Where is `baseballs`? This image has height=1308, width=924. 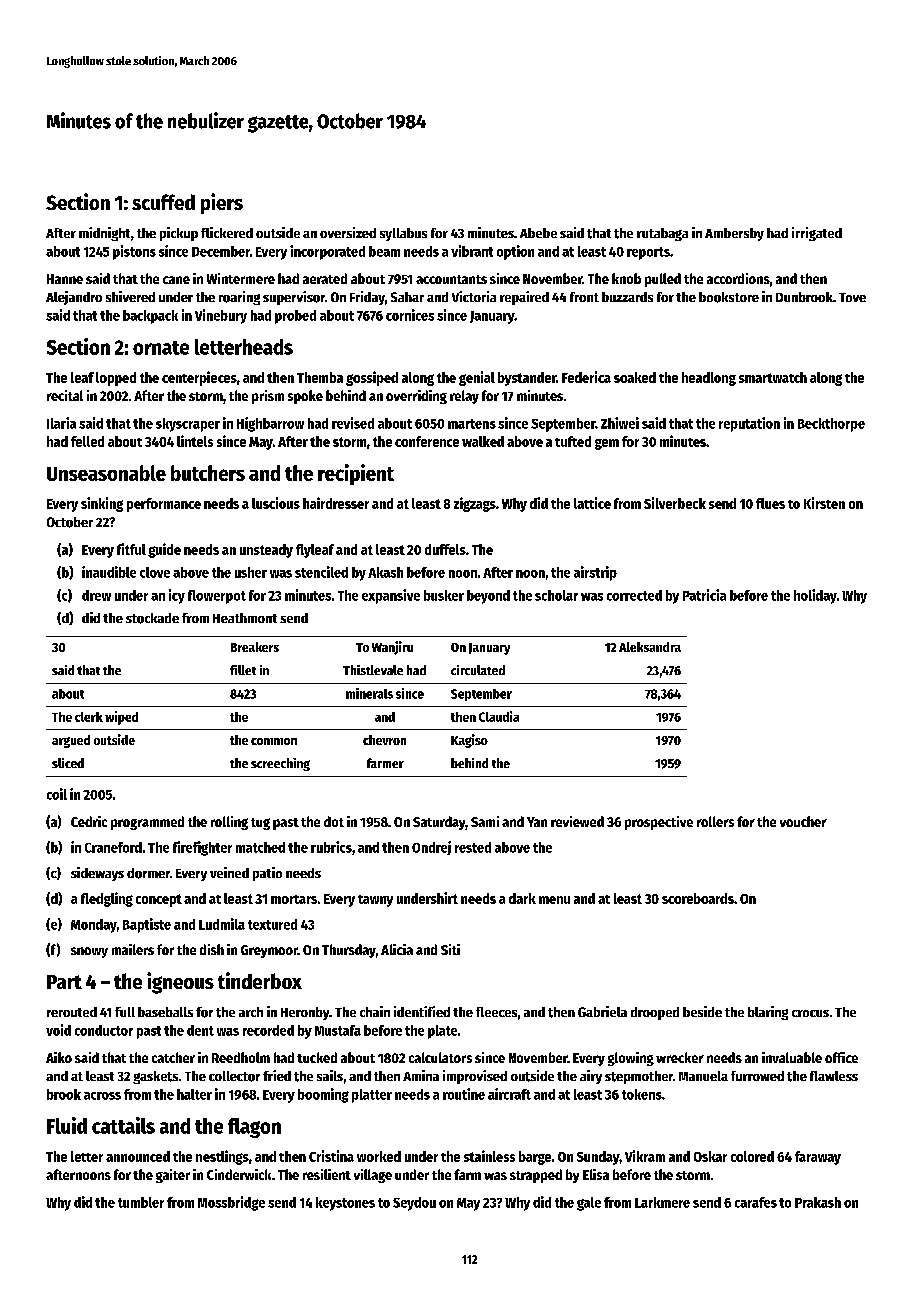
baseballs is located at coordinates (165, 1012).
